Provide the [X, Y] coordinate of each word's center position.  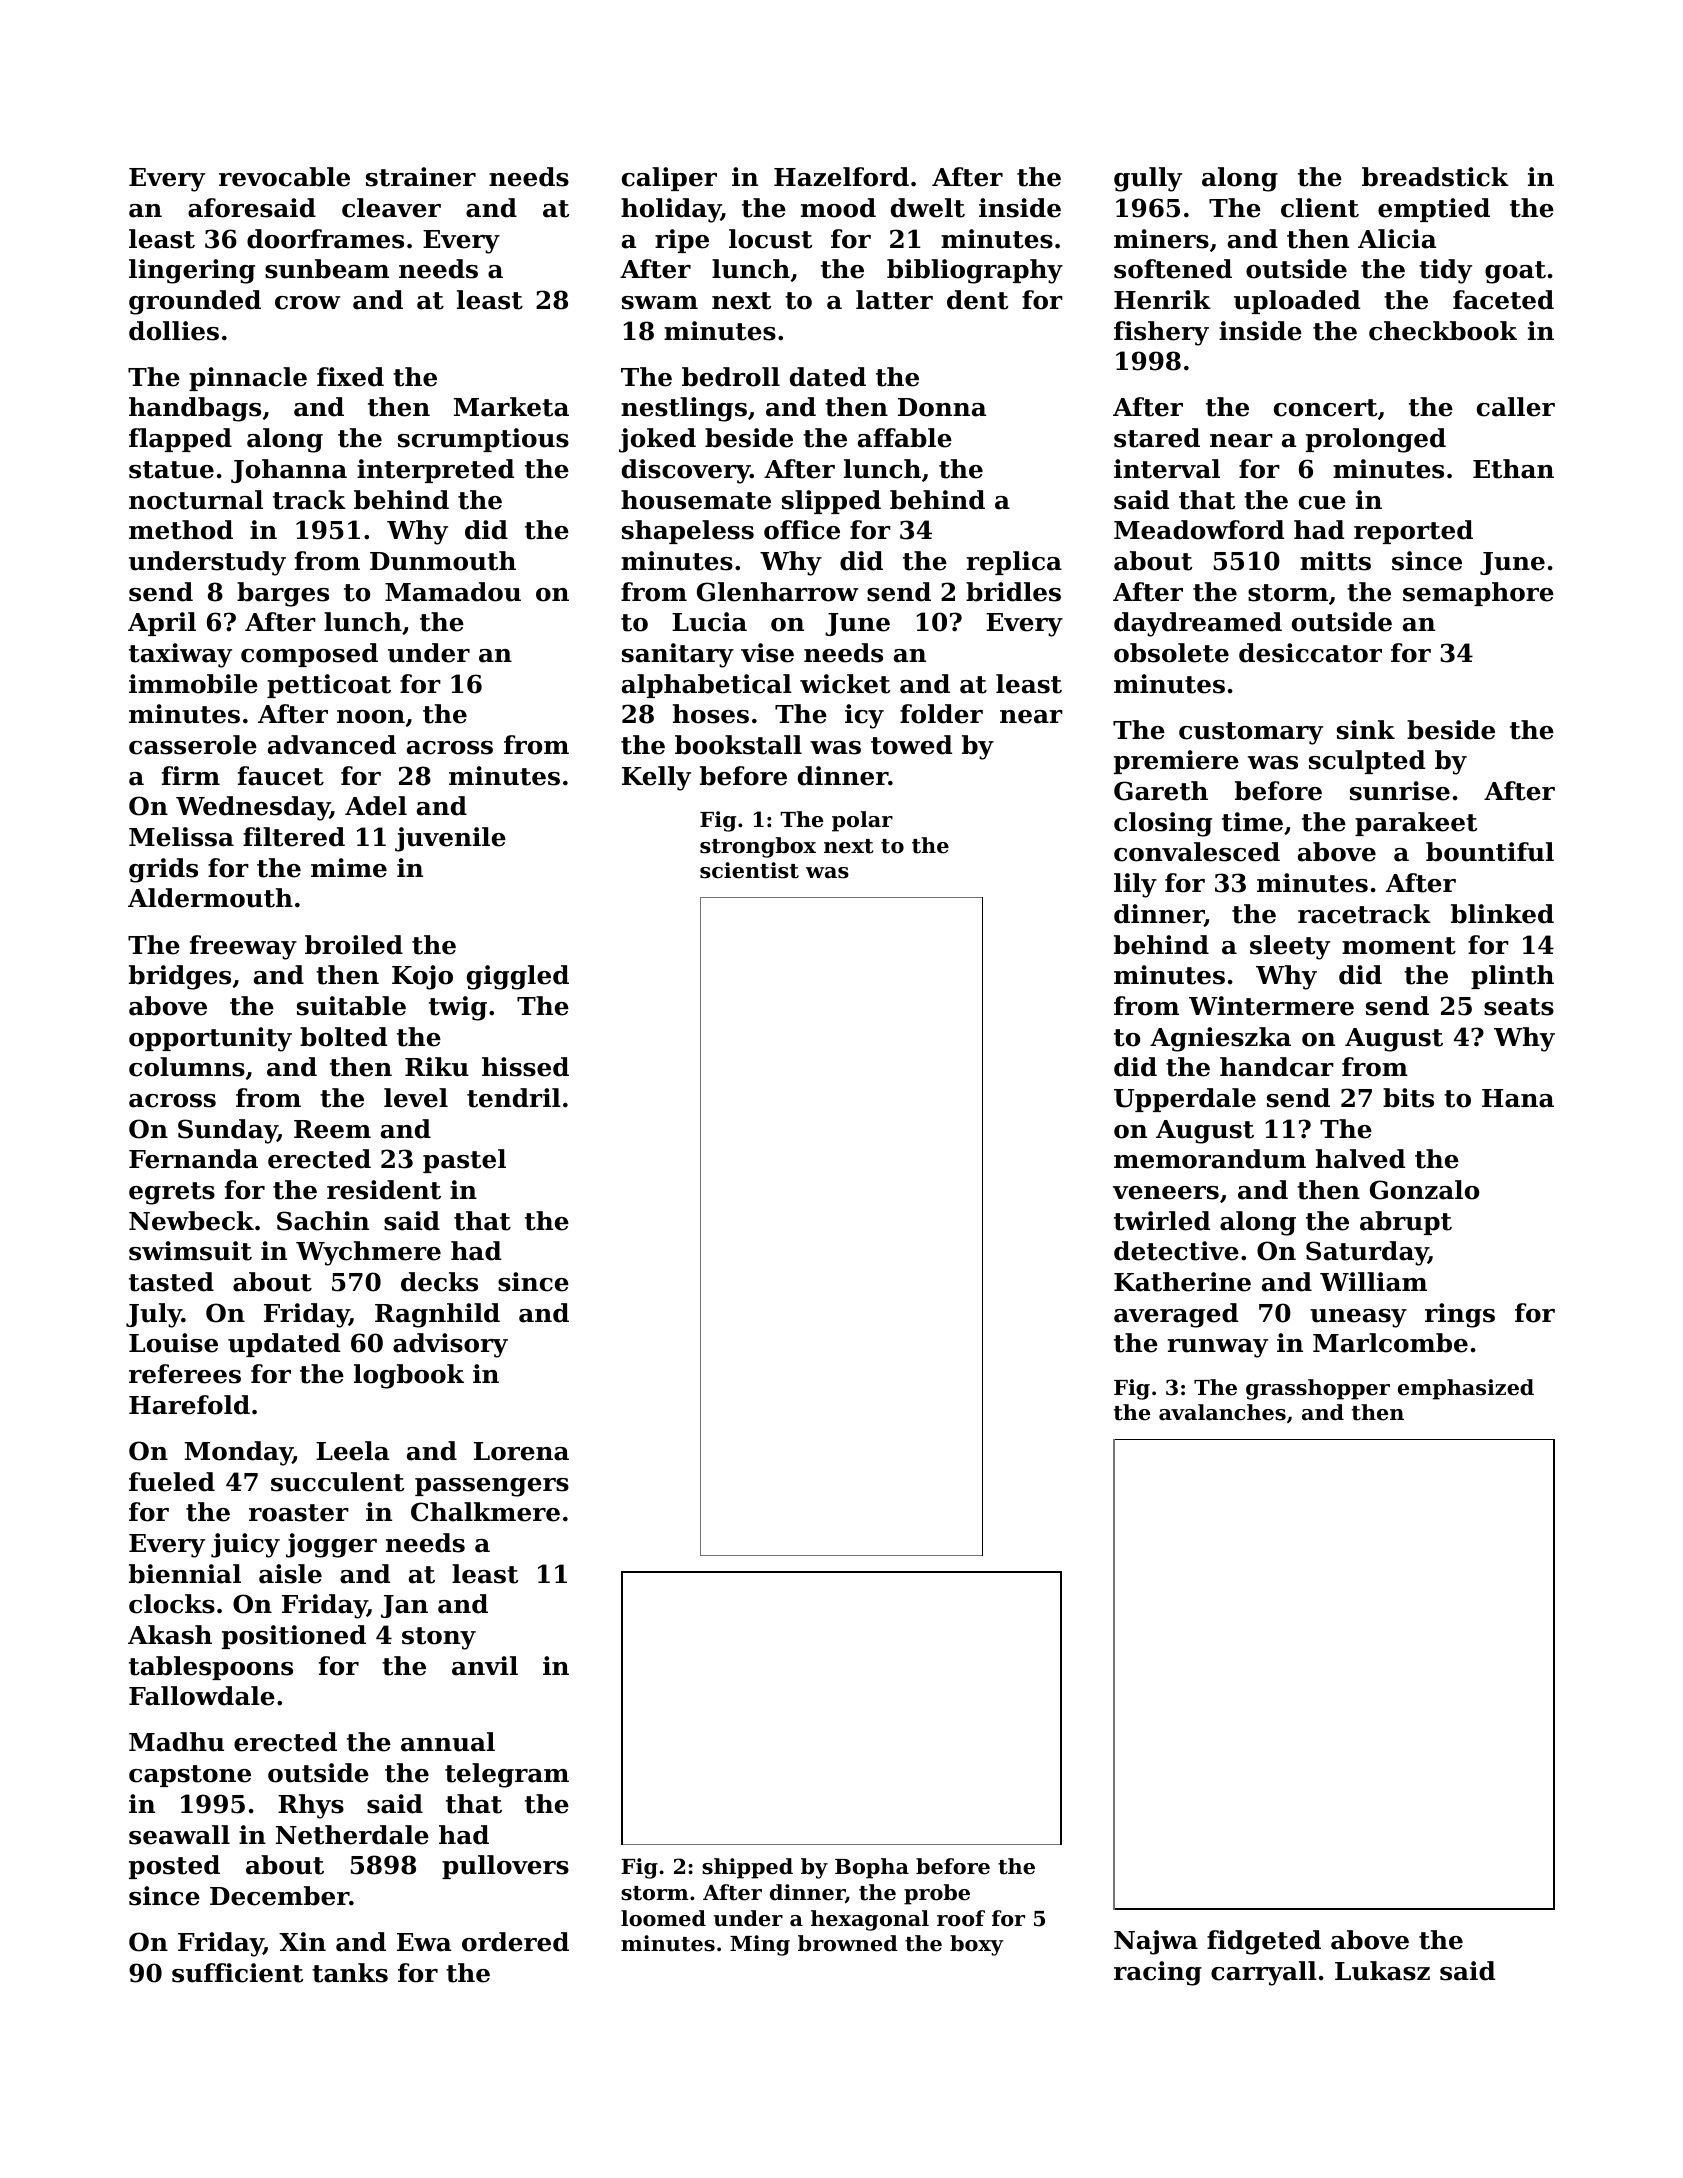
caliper [669, 179]
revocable [284, 177]
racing [1158, 1973]
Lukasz [1382, 1971]
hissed [525, 1067]
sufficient [237, 1973]
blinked [1502, 914]
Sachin [323, 1221]
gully [1148, 179]
